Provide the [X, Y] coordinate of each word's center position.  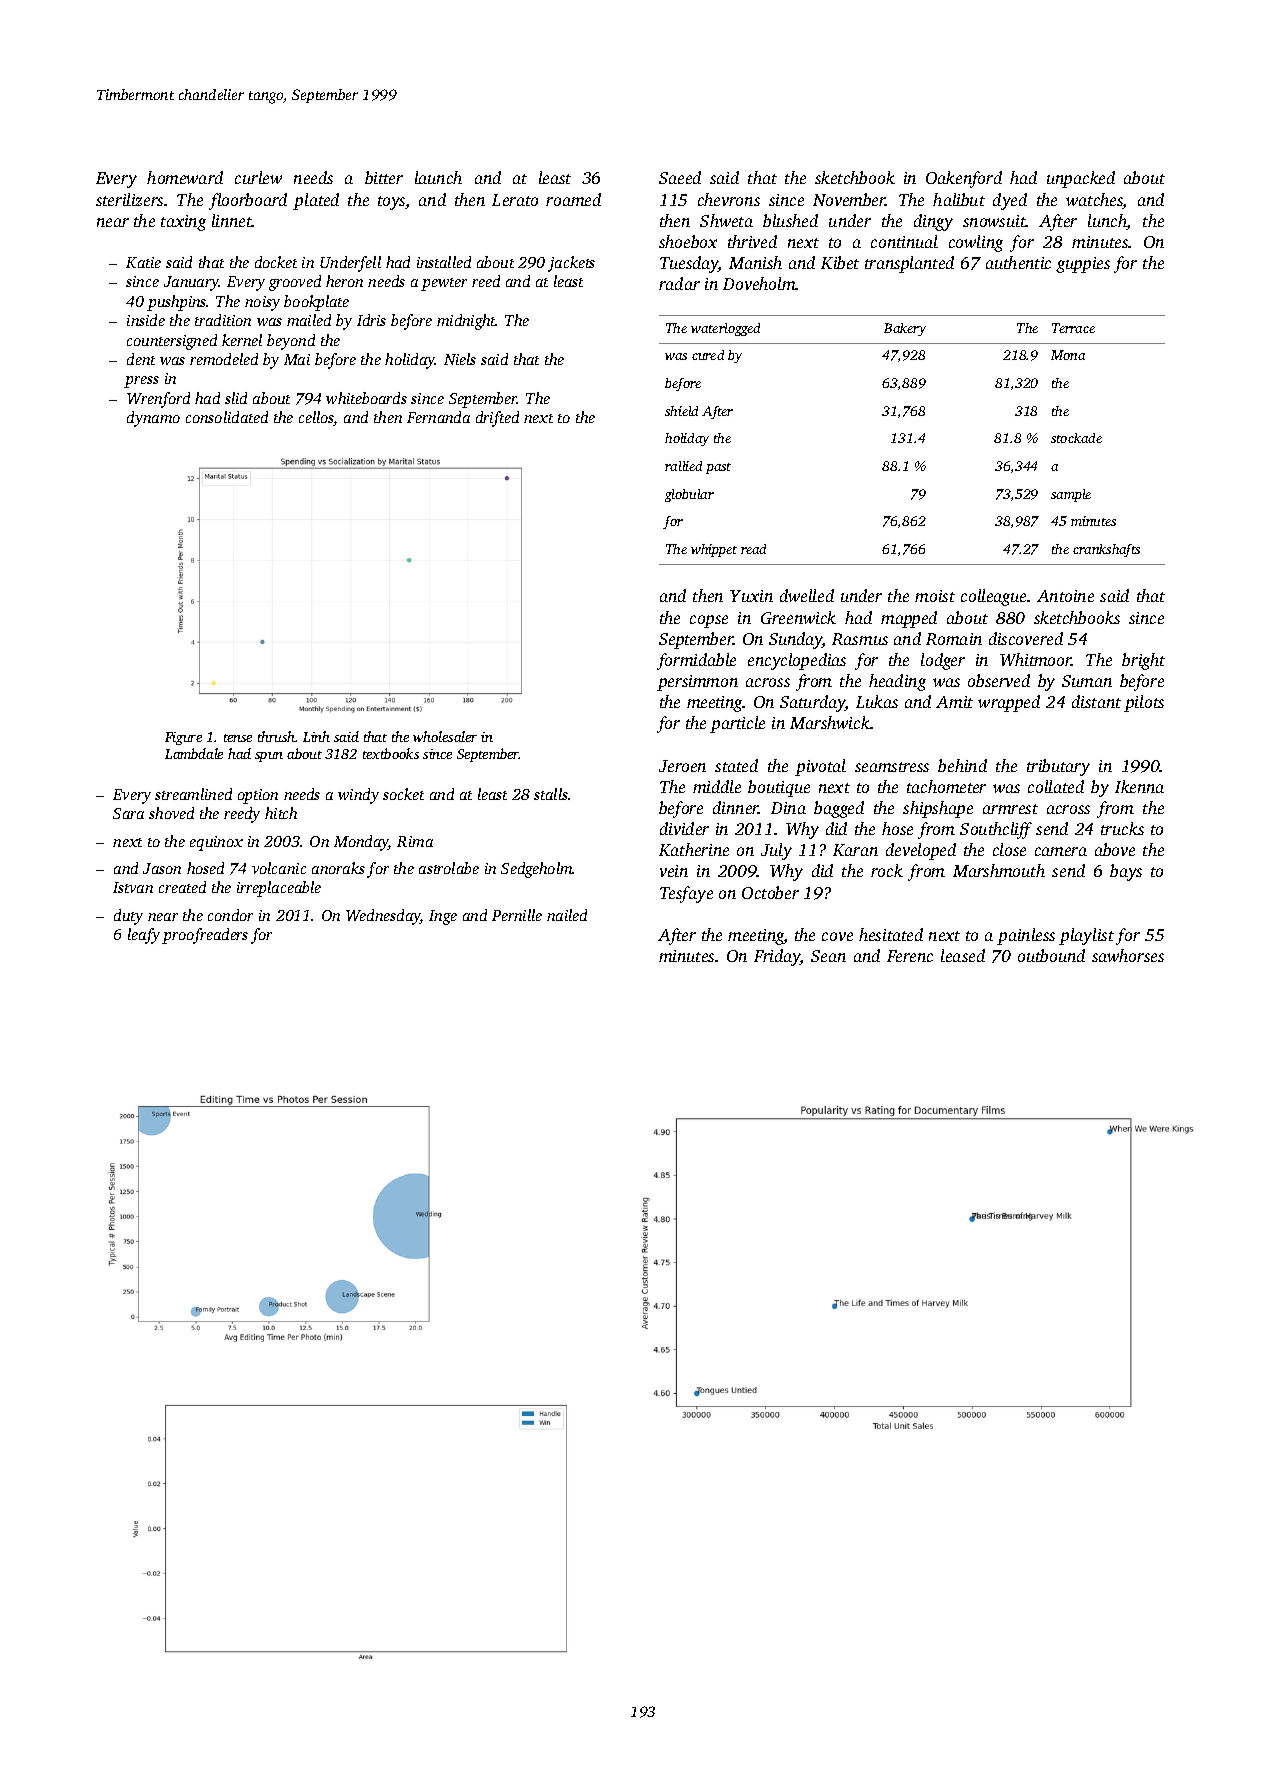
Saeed [680, 177]
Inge [443, 917]
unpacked [1081, 179]
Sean [828, 956]
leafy [144, 936]
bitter [384, 177]
